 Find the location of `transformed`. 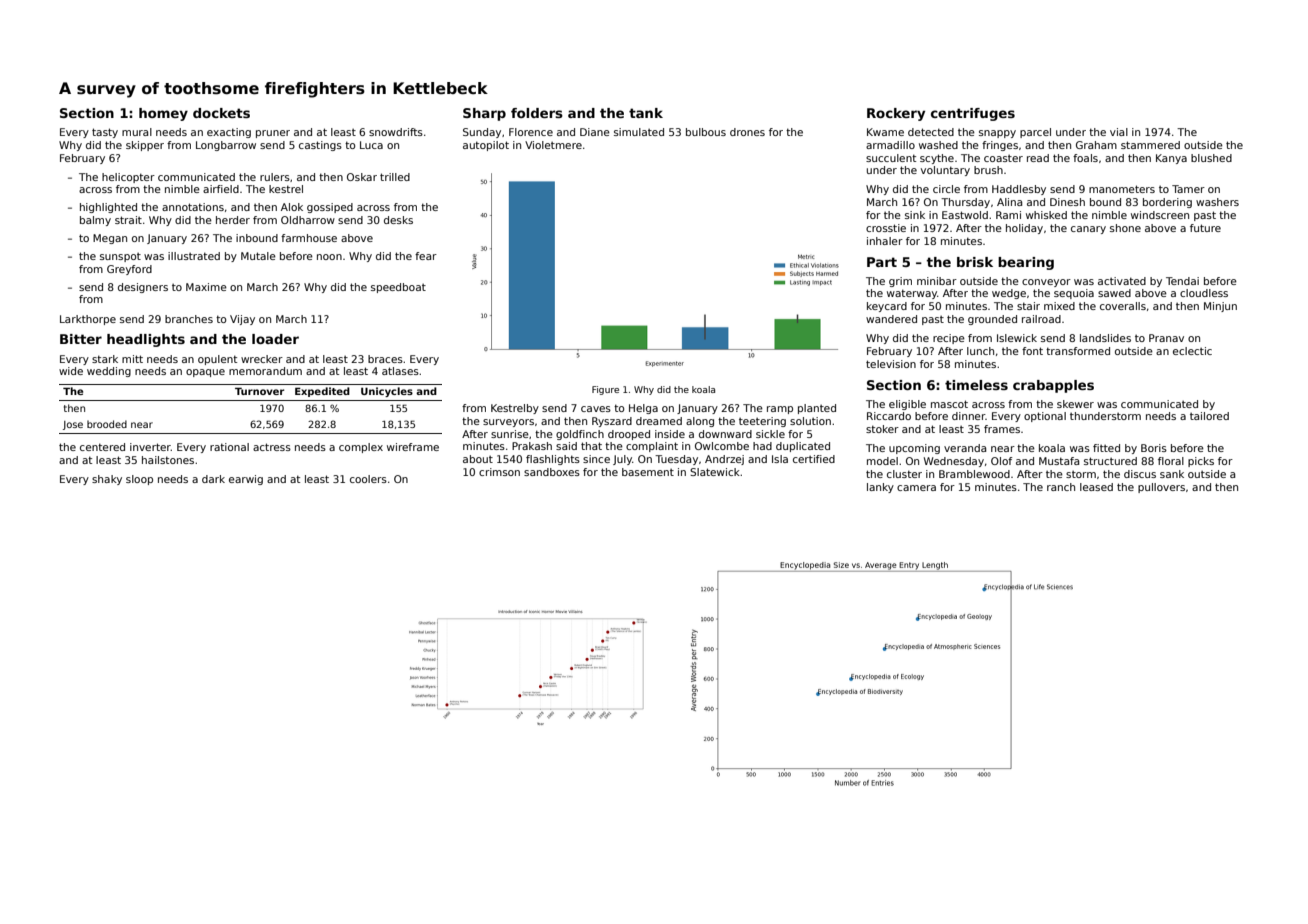

transformed is located at coordinates (1078, 351).
